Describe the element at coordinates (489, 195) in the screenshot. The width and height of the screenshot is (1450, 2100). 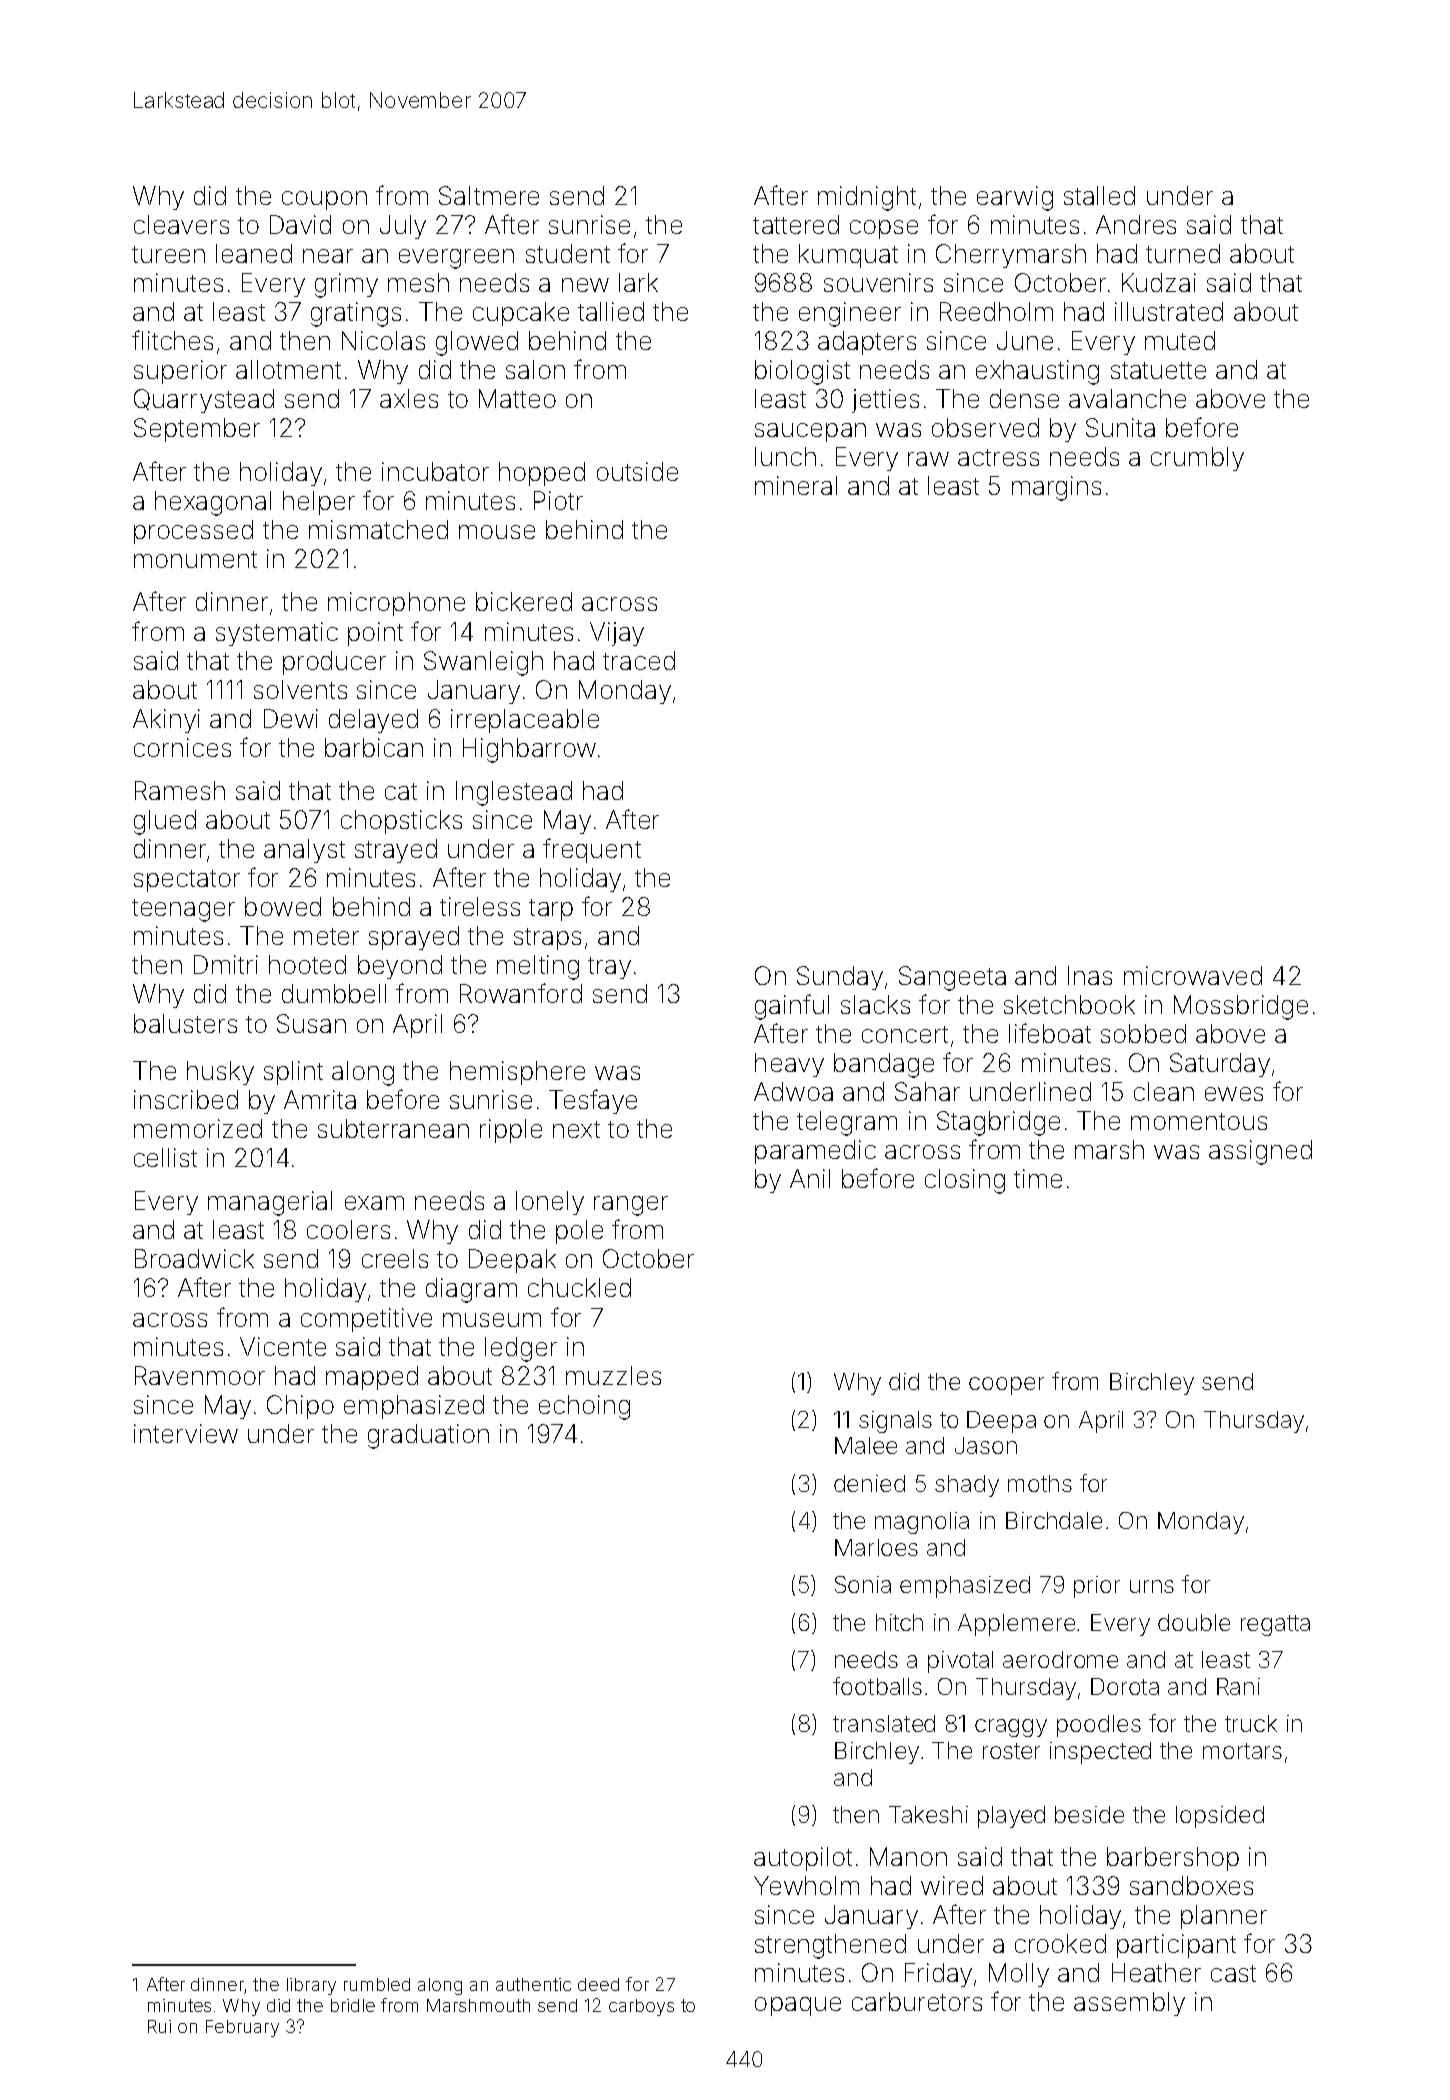
I see `Saltmere` at that location.
